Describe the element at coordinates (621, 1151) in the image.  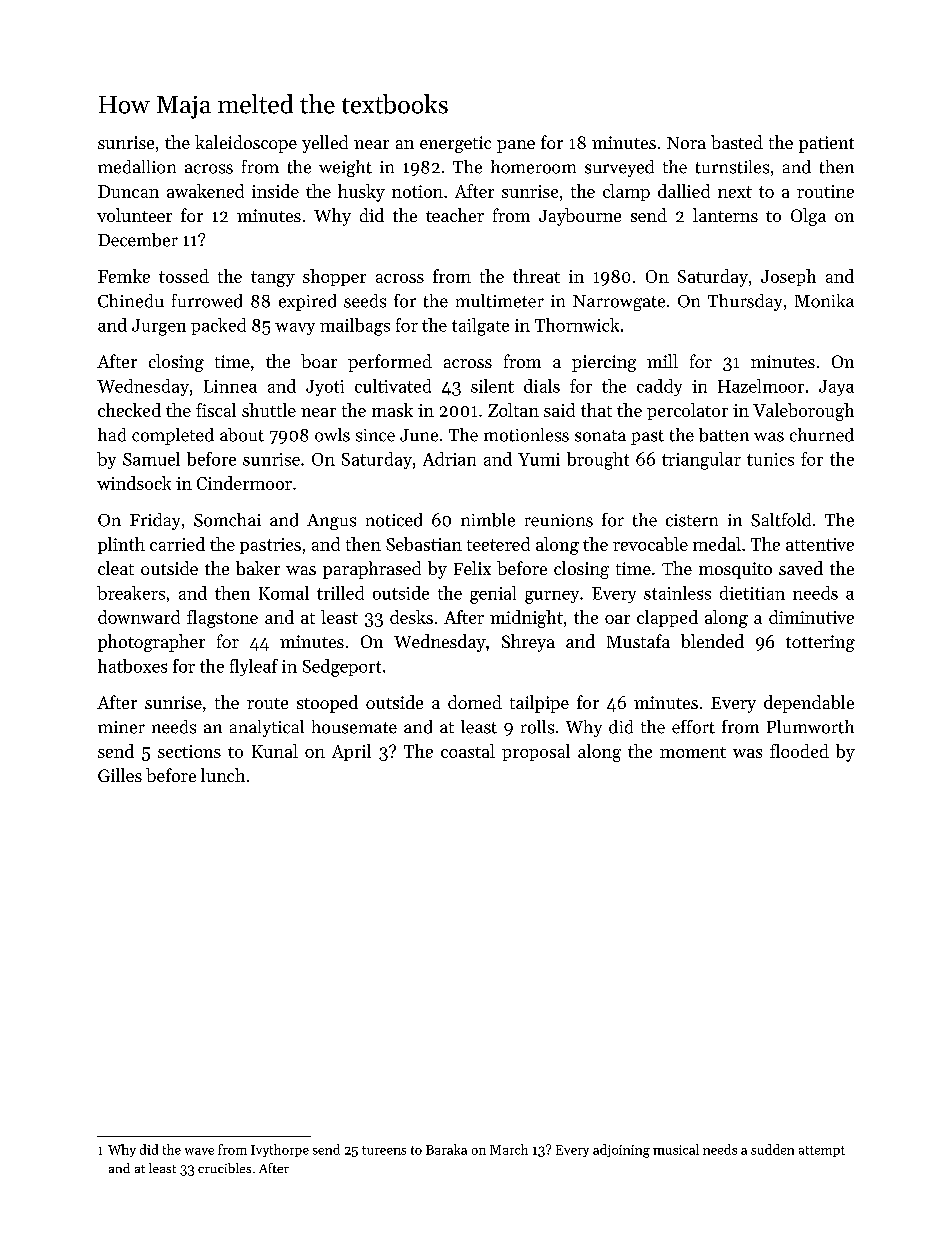
I see `adjoining` at that location.
